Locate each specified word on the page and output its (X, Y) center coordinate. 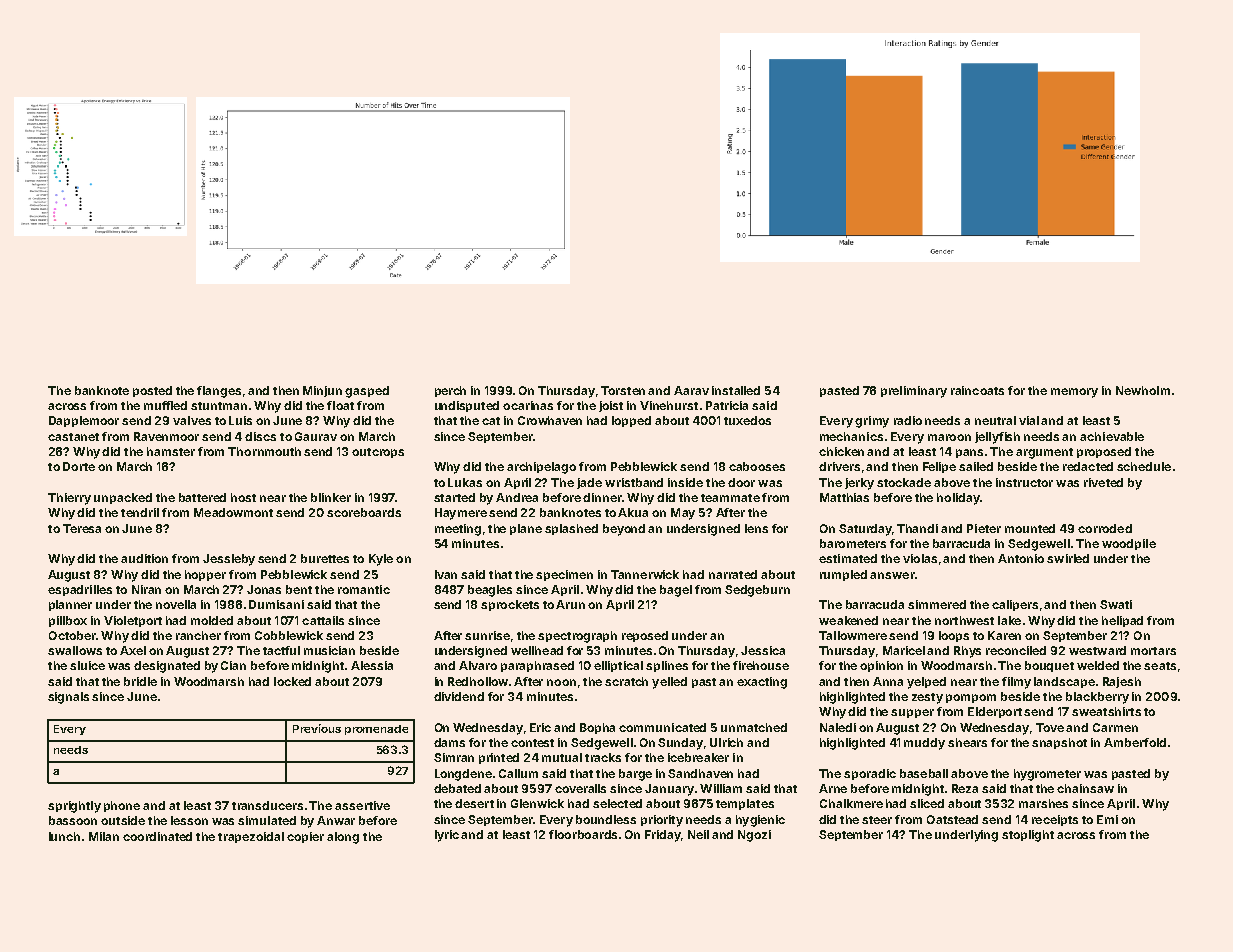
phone (122, 806)
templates (745, 804)
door (741, 482)
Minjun (322, 391)
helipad (1122, 621)
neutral (995, 420)
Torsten (623, 390)
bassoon (73, 820)
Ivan (446, 574)
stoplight (1028, 836)
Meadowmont (233, 512)
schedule (1144, 466)
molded (212, 620)
